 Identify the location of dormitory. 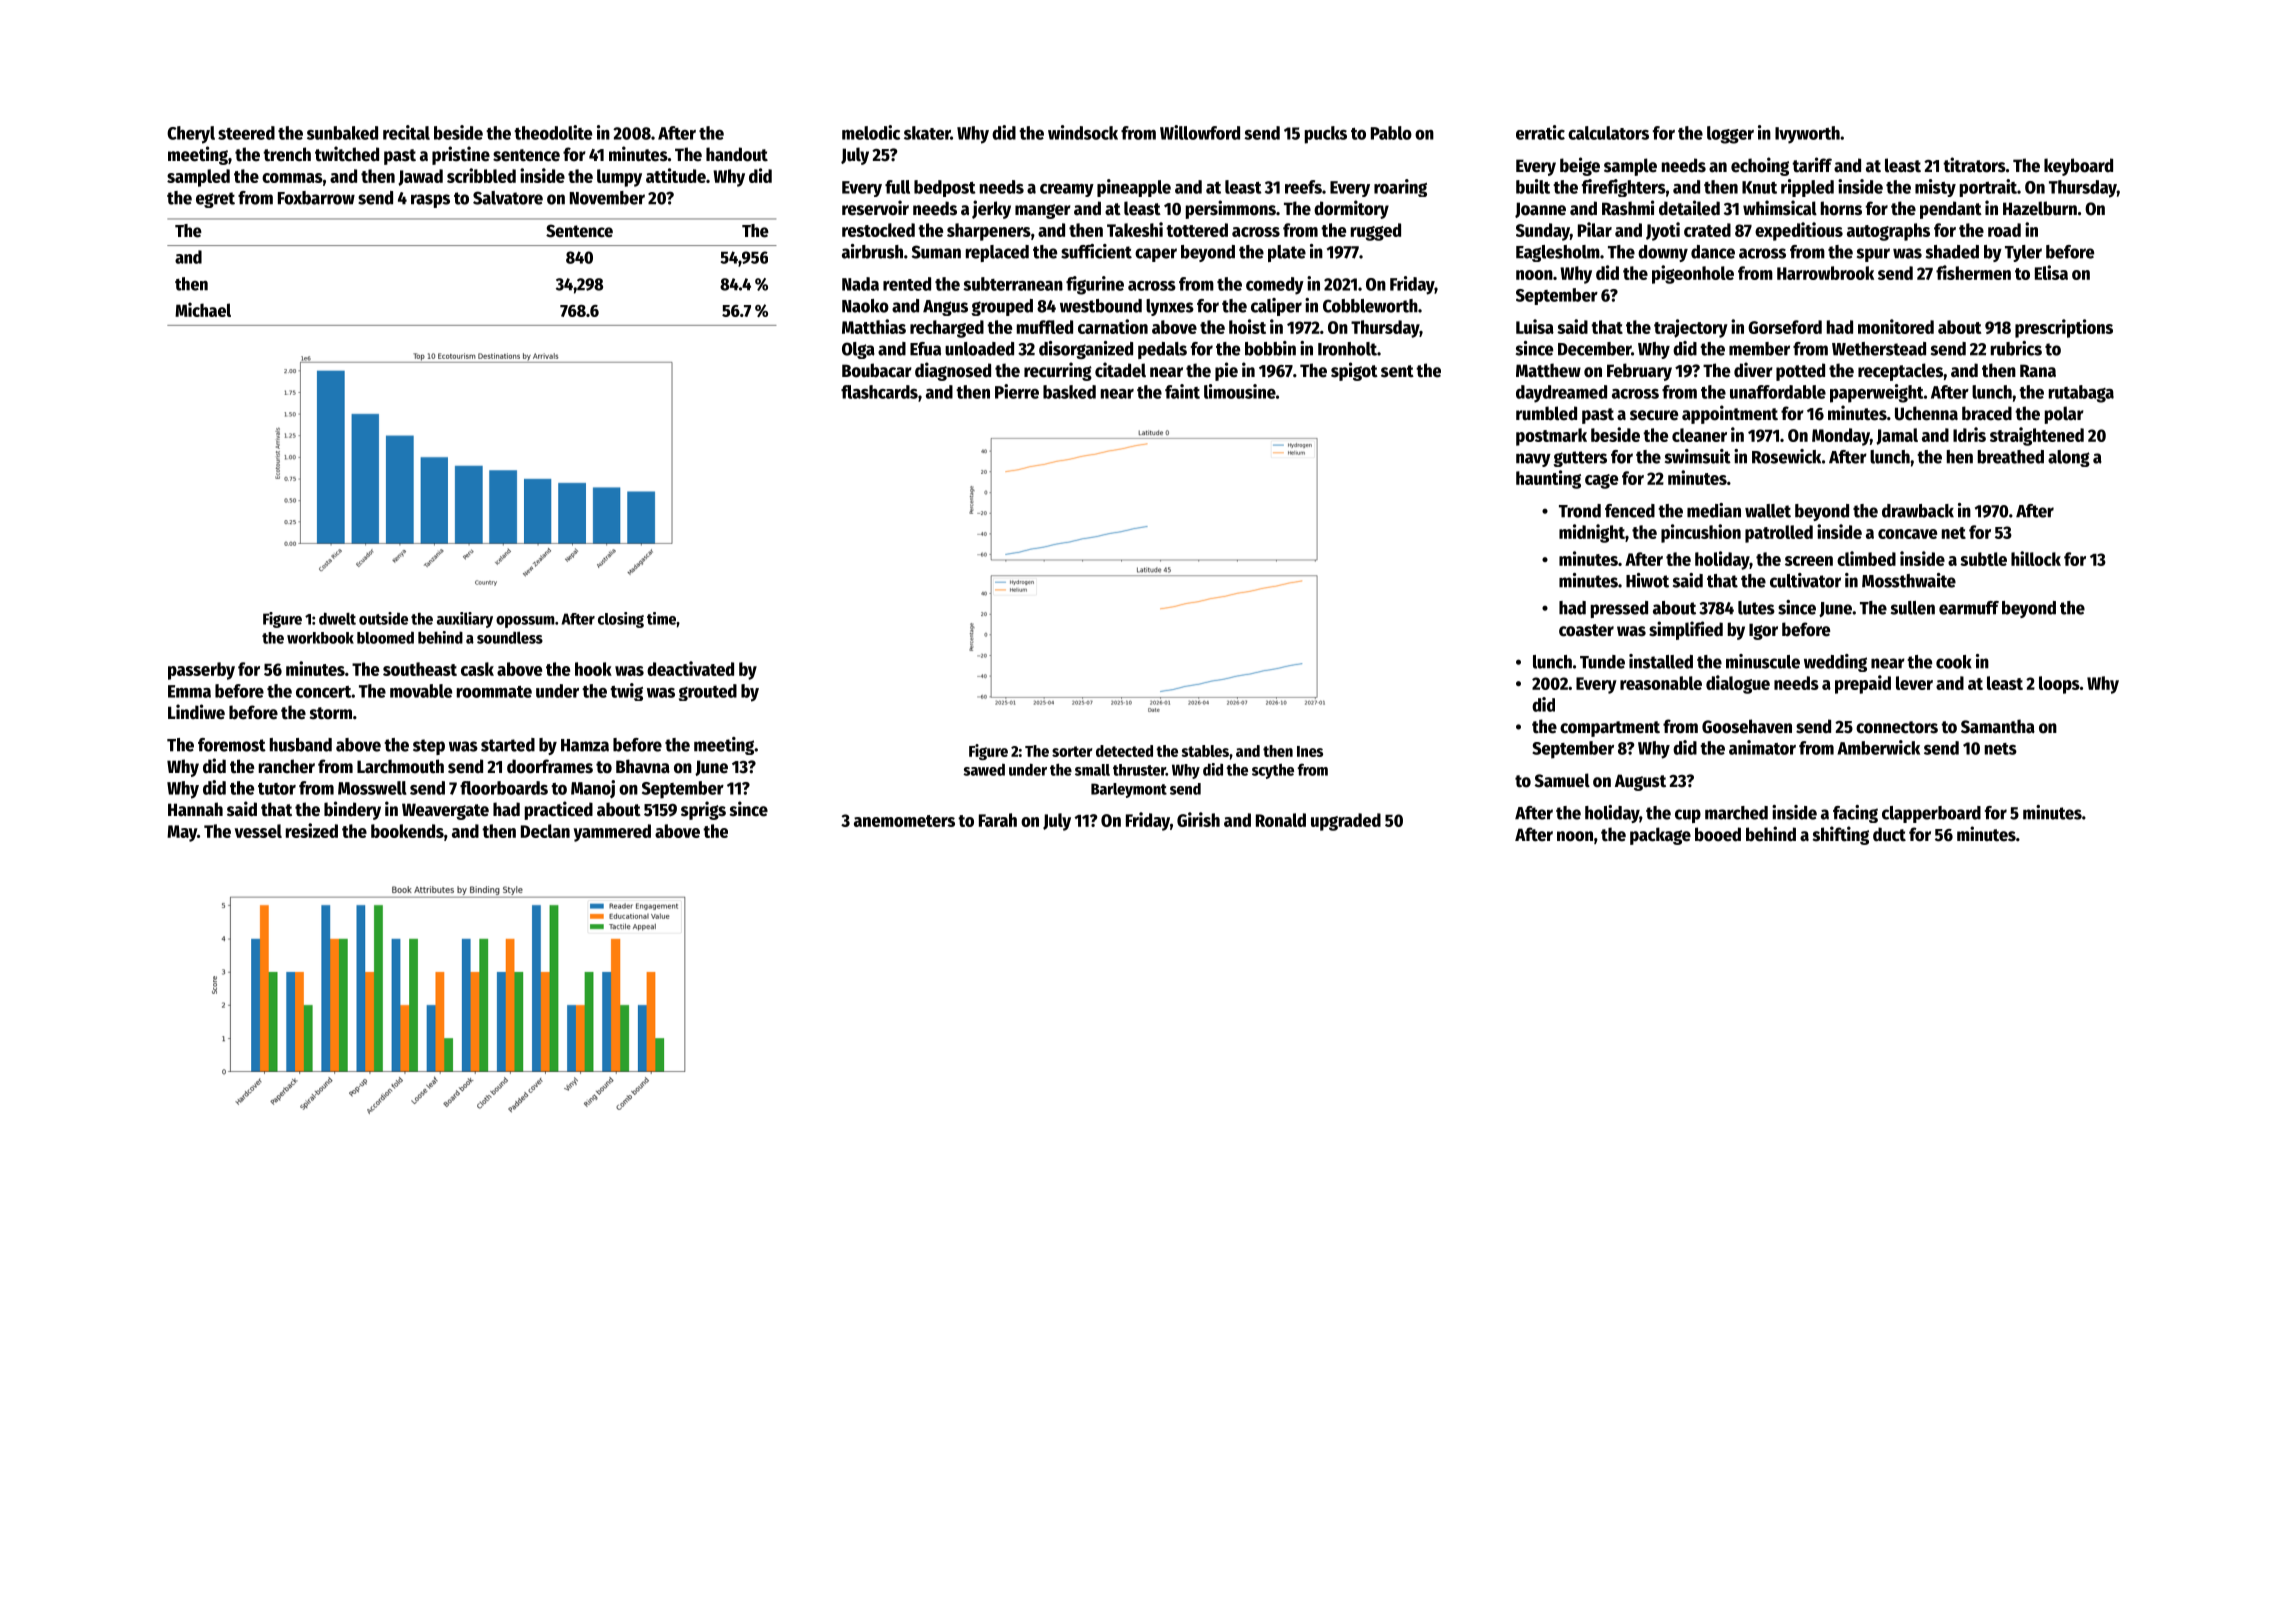
(1351, 209).
